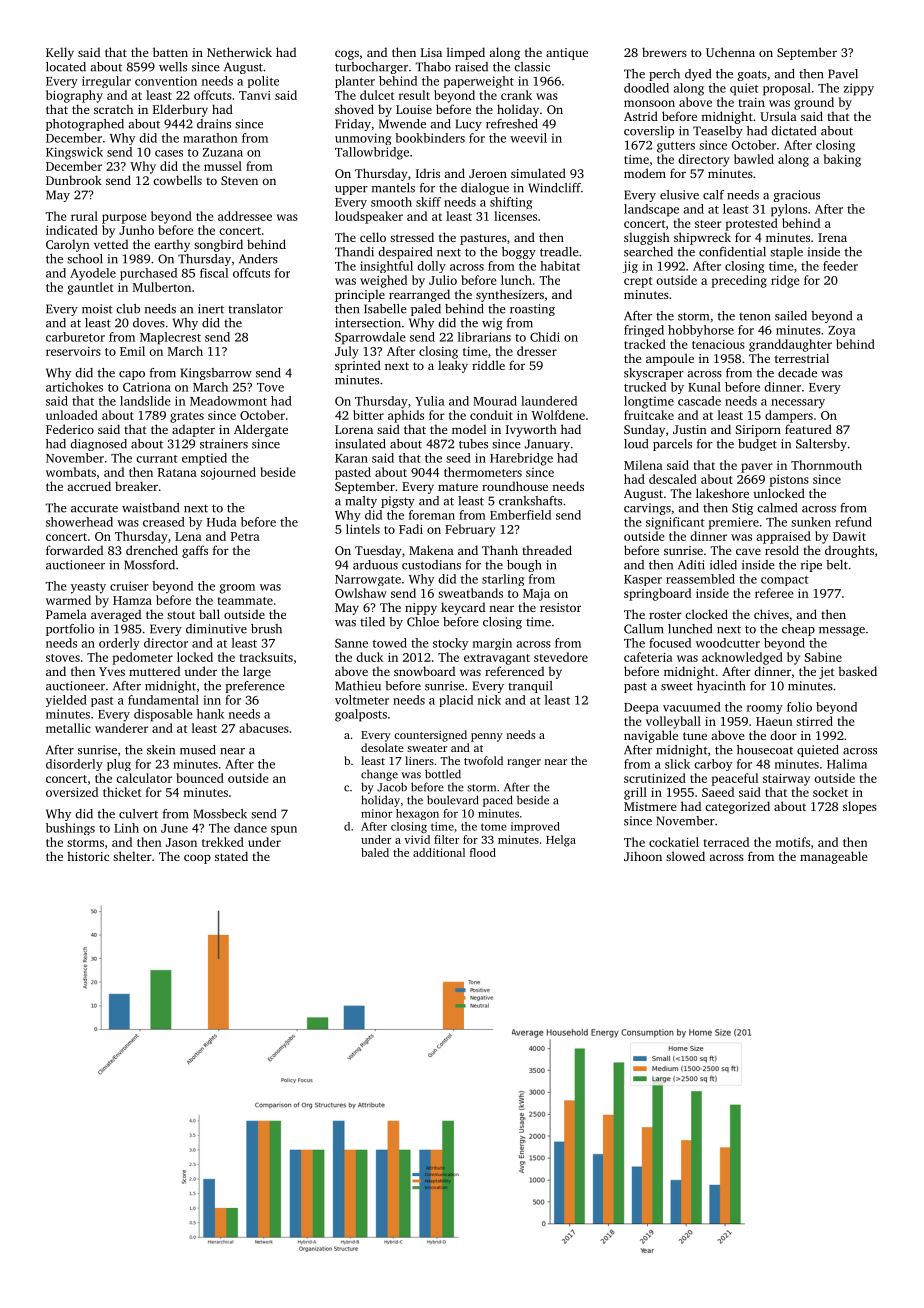 This screenshot has height=1308, width=924. Describe the element at coordinates (470, 593) in the screenshot. I see `sweatbands` at that location.
